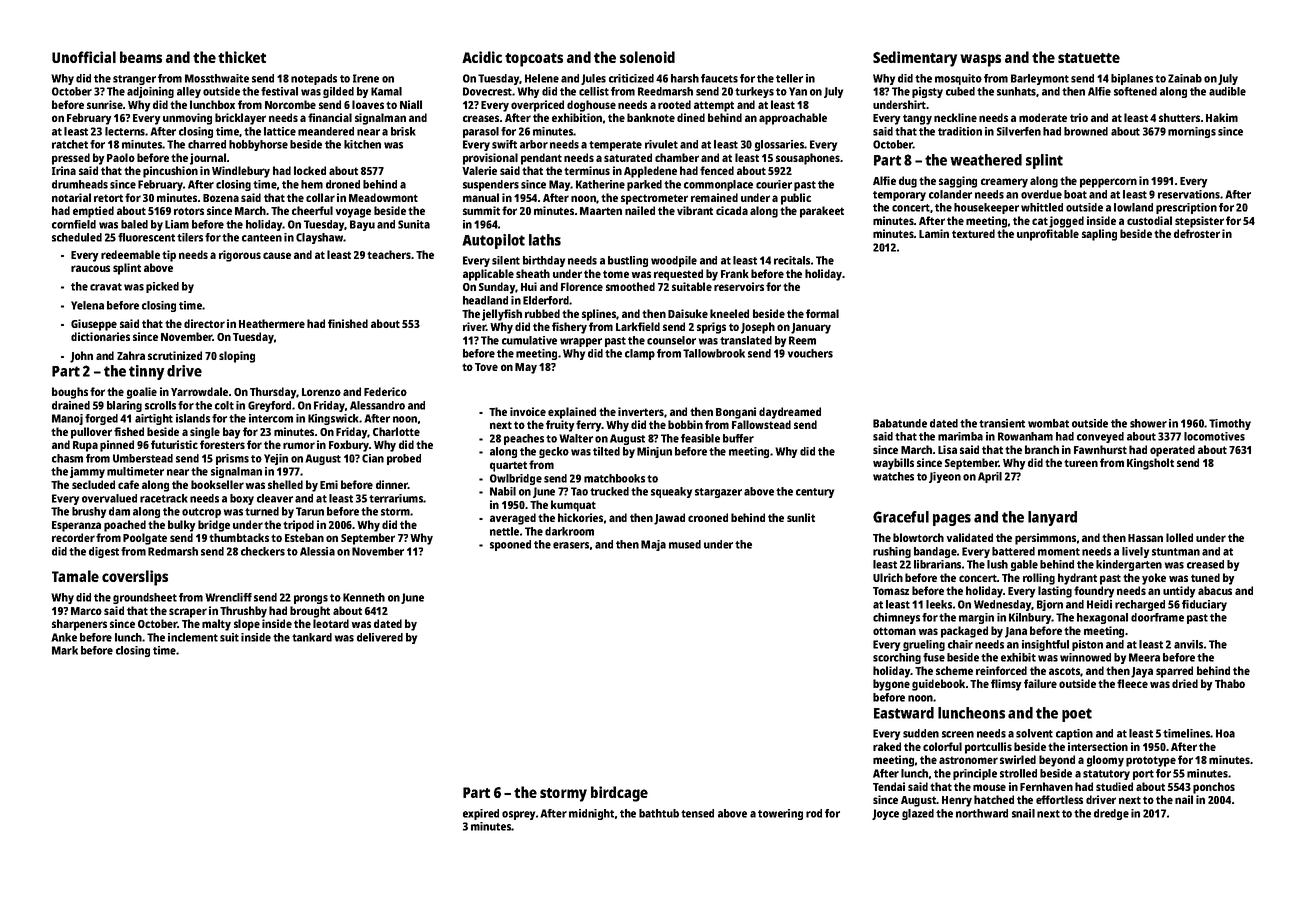 The width and height of the document is (1308, 924). What do you see at coordinates (815, 493) in the document?
I see `century` at bounding box center [815, 493].
